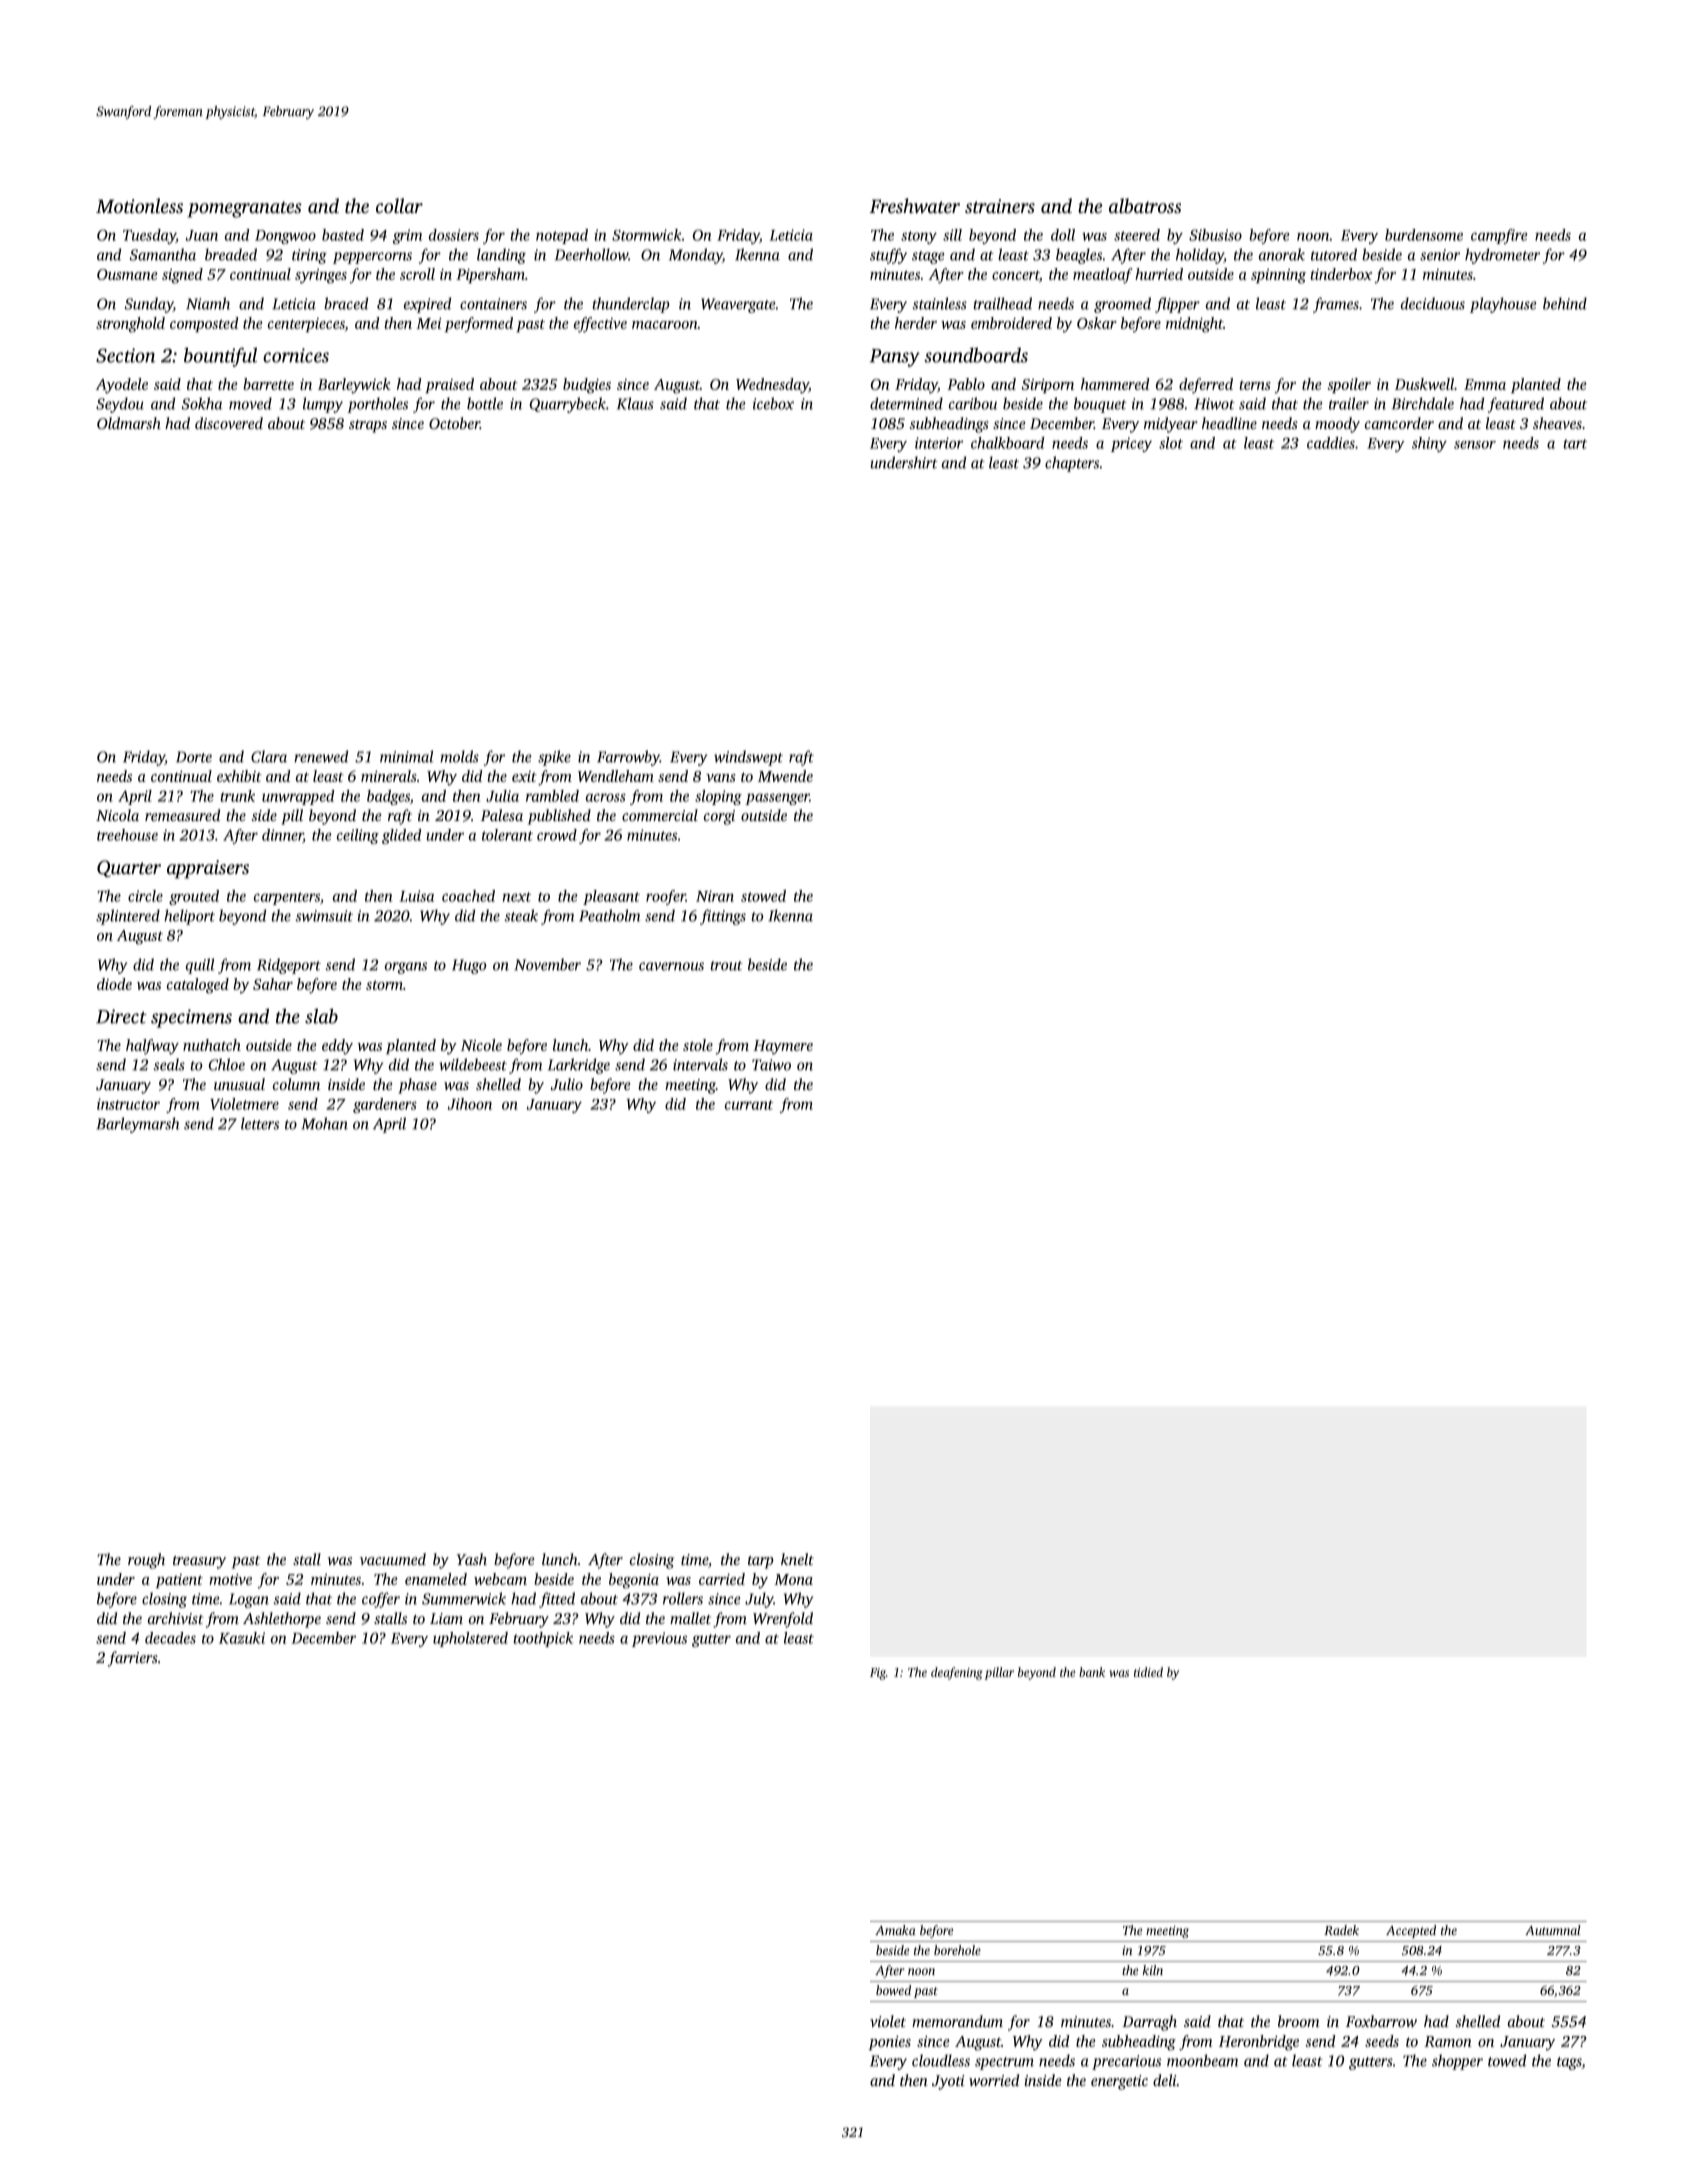  Describe the element at coordinates (771, 1065) in the page. I see `Taiwo` at that location.
